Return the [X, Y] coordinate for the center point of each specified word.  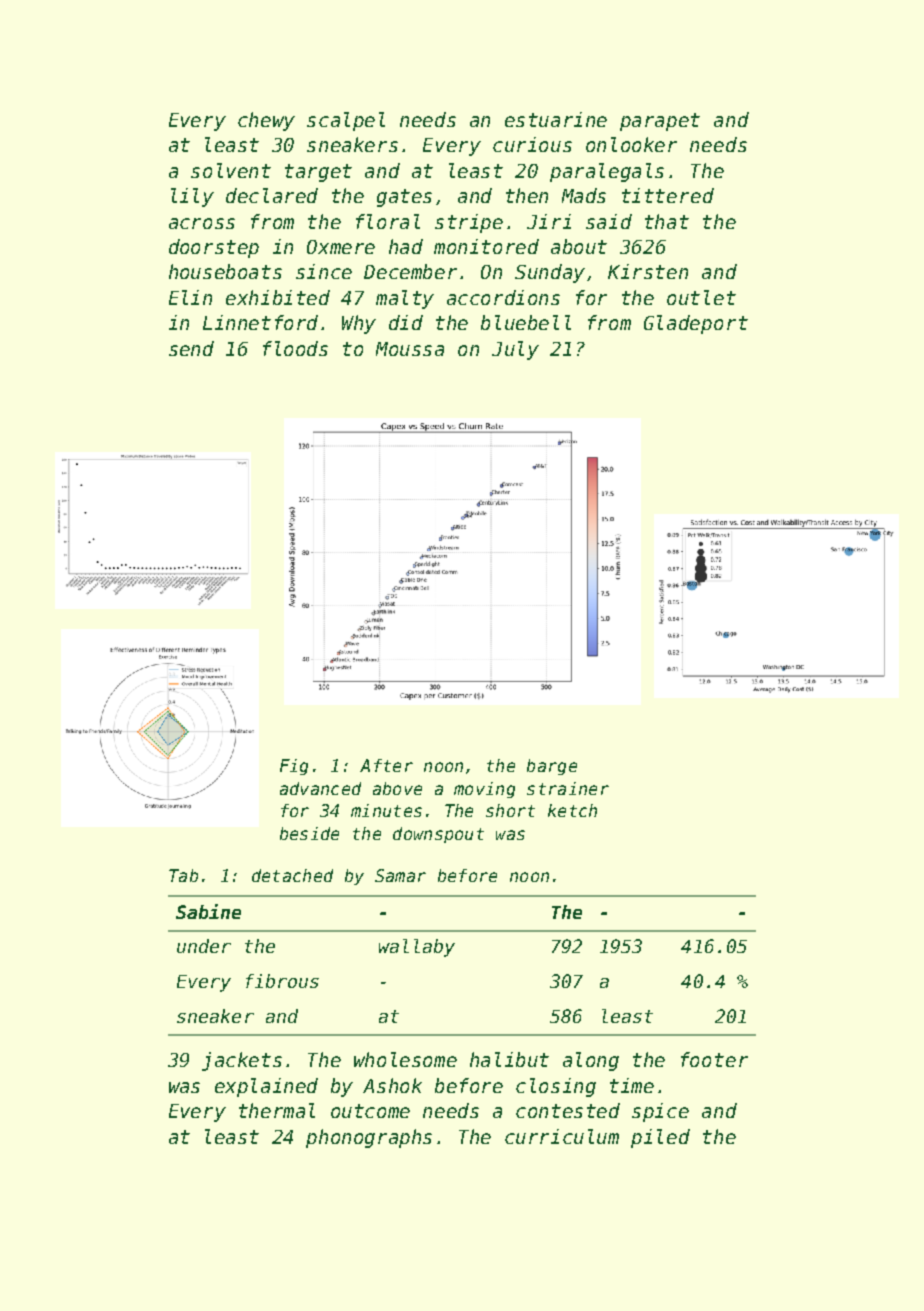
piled [660, 1138]
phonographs [369, 1138]
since [324, 271]
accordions [503, 297]
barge [552, 767]
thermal [277, 1110]
